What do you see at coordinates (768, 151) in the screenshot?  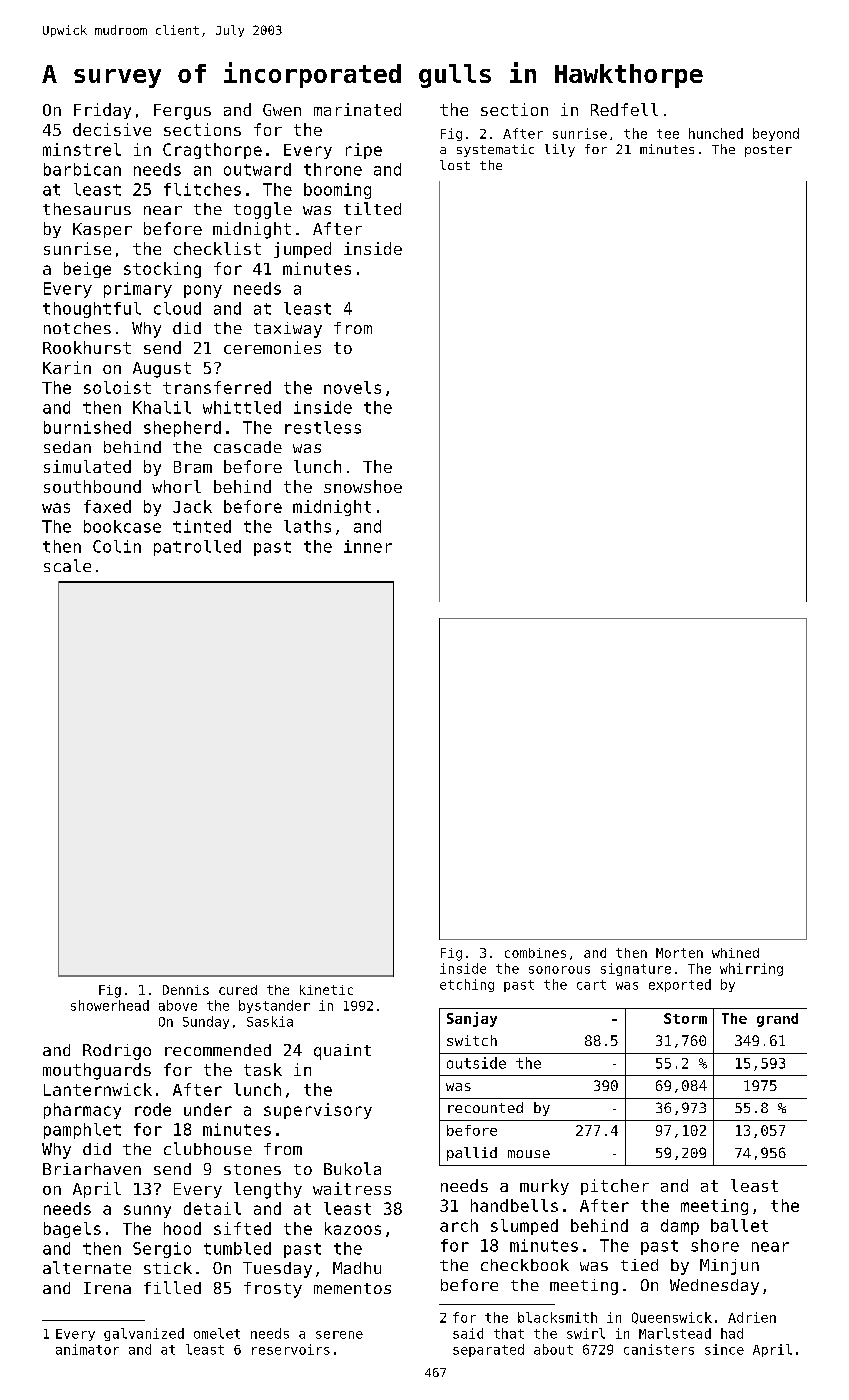 I see `poster` at bounding box center [768, 151].
